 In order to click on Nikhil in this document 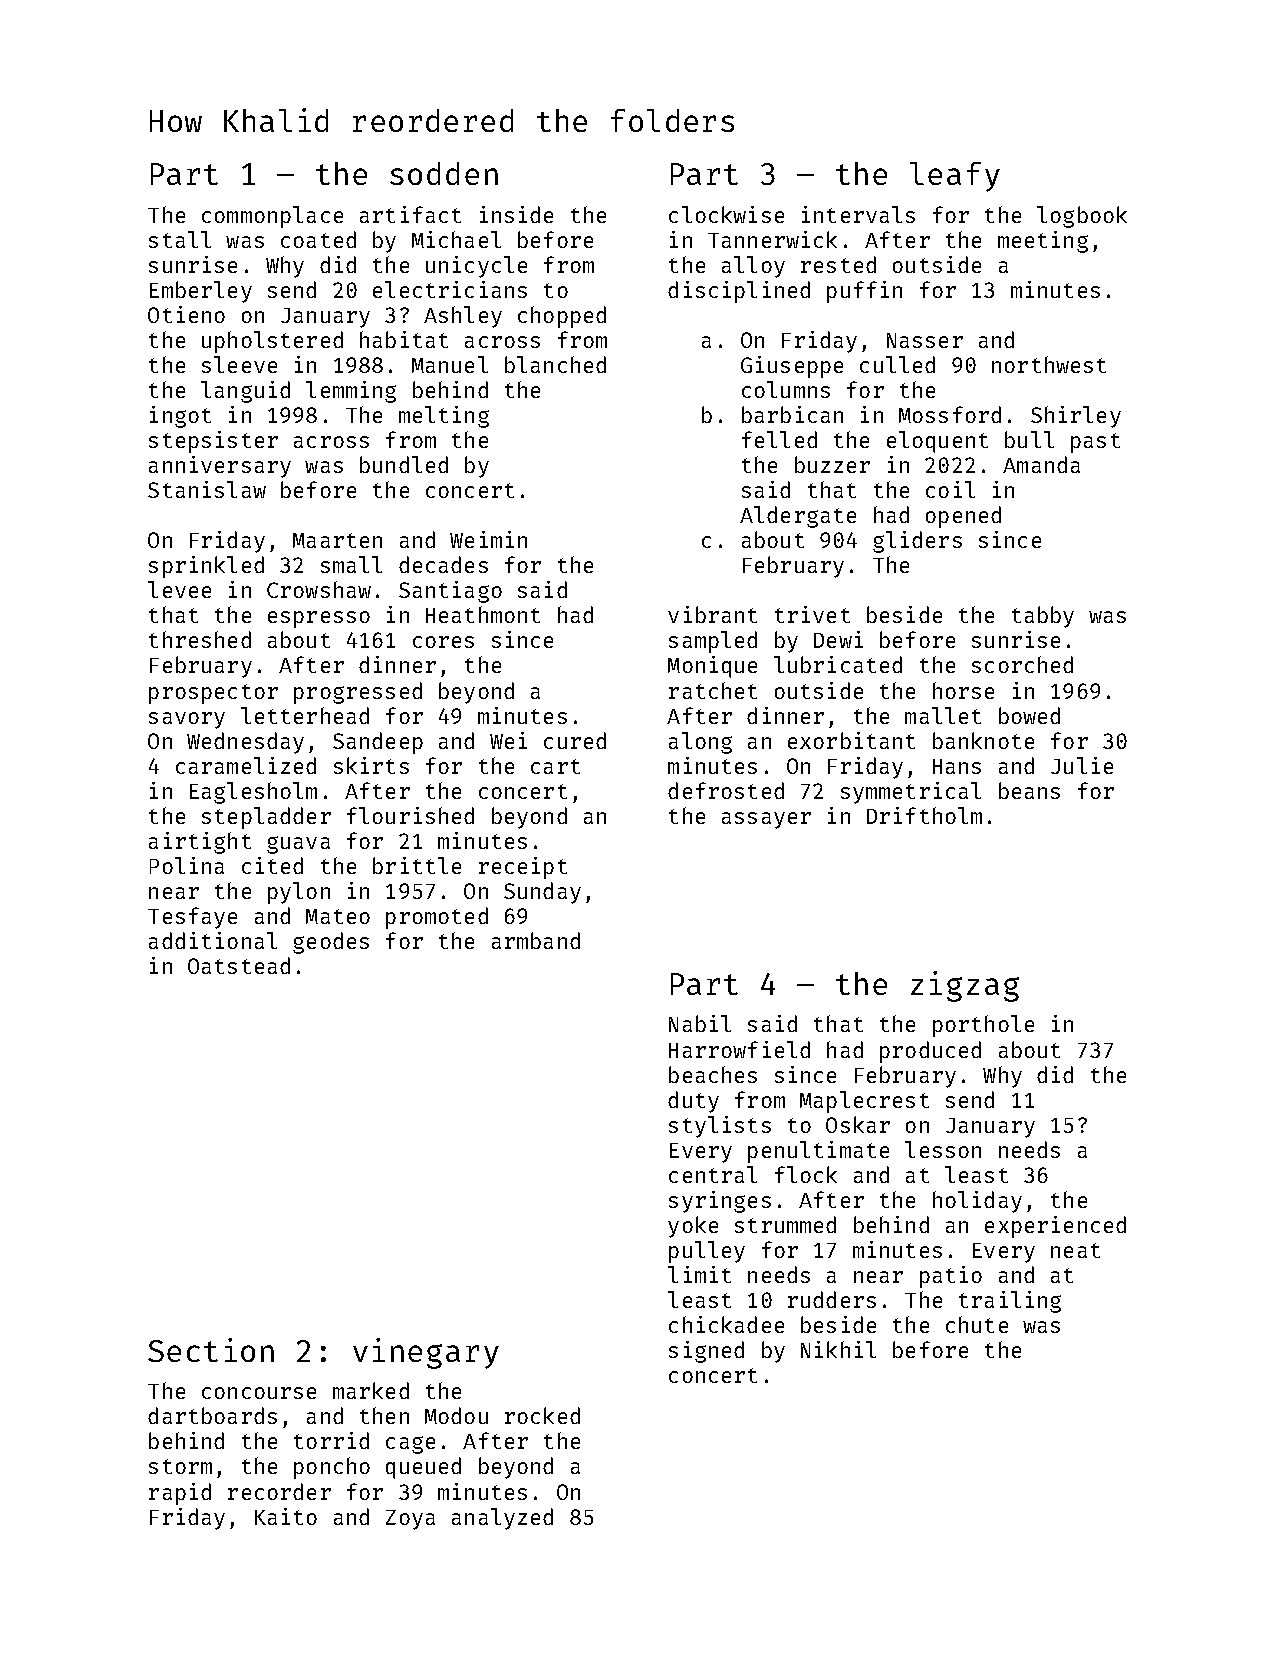, I will do `click(838, 1349)`.
